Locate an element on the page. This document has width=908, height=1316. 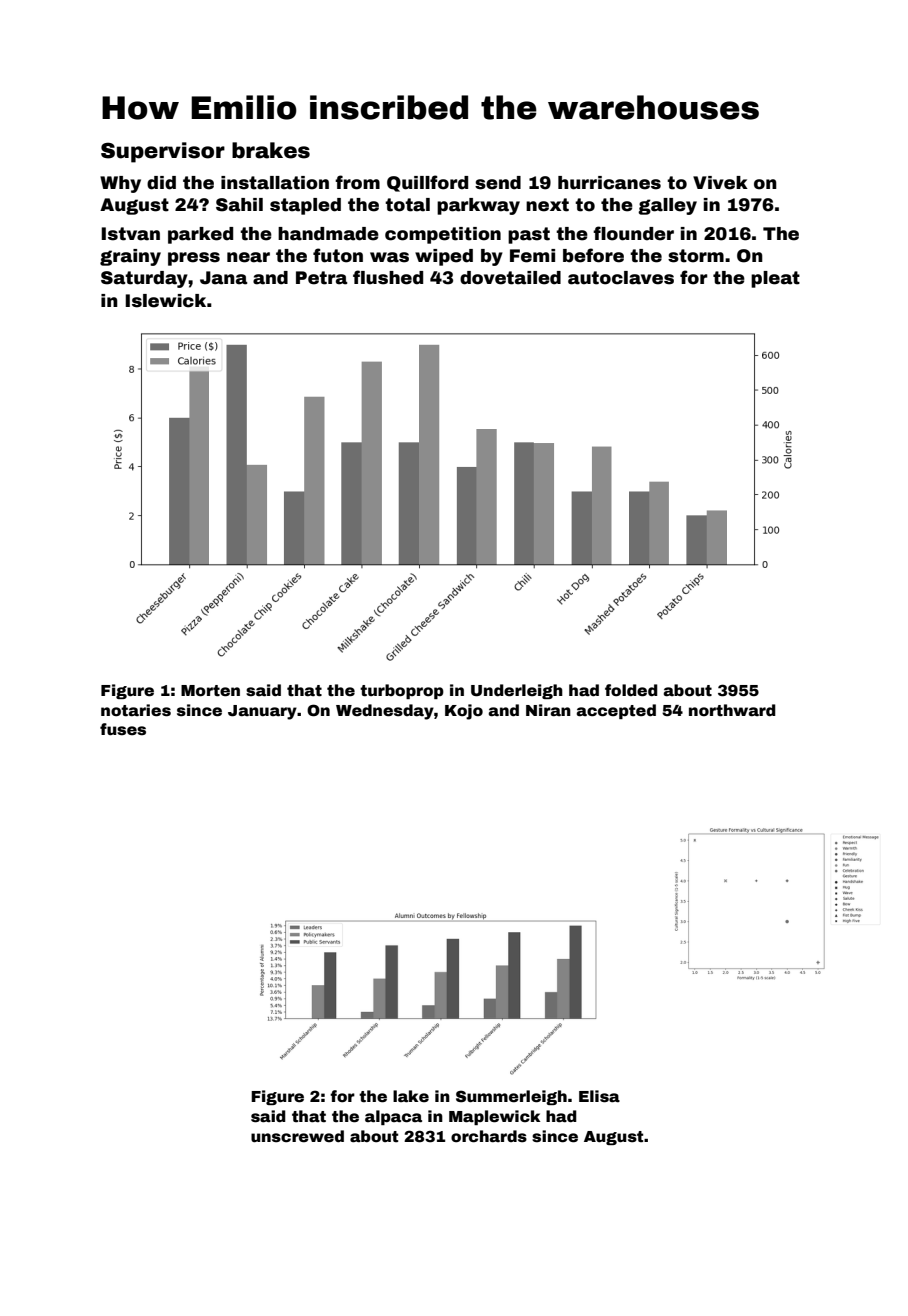
flushed is located at coordinates (388, 277).
